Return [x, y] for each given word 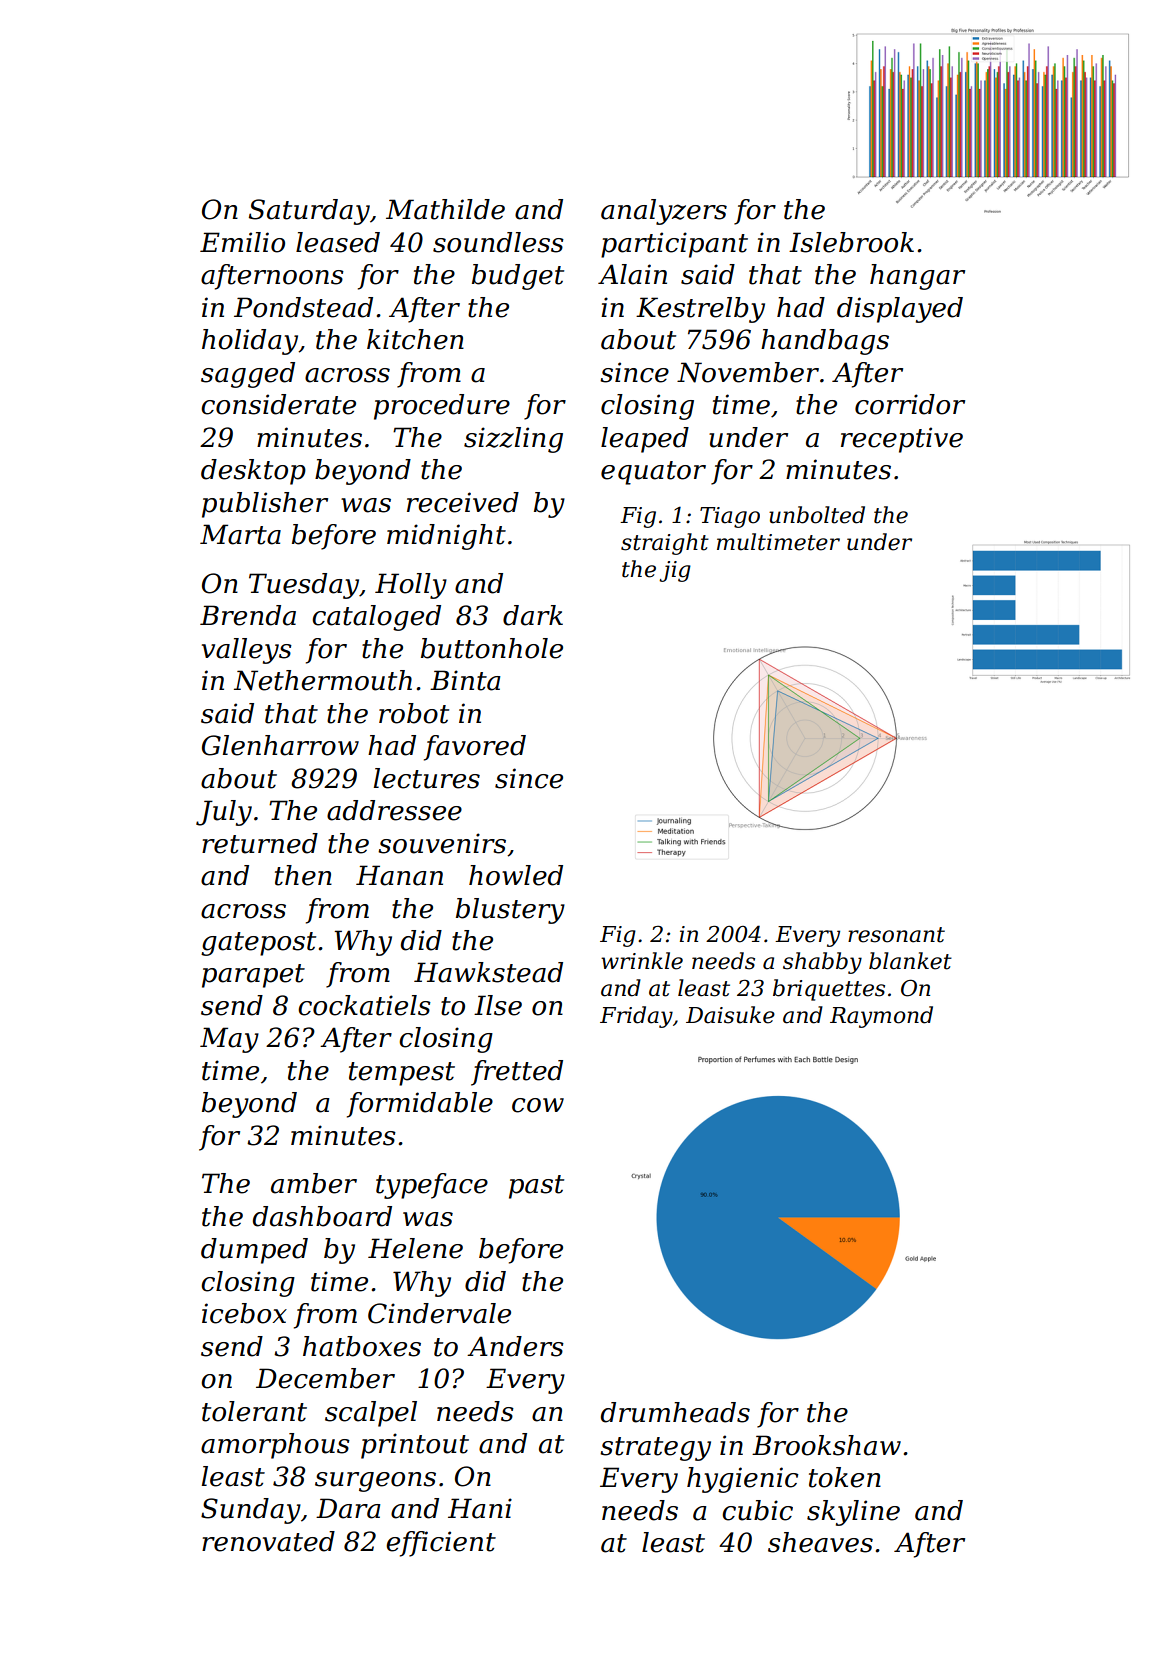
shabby [822, 963]
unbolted [817, 515]
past [536, 1187]
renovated [268, 1541]
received [463, 502]
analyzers [664, 212]
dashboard [322, 1216]
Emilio [242, 242]
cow [538, 1105]
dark [533, 615]
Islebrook [851, 242]
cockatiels [364, 1005]
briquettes [829, 990]
